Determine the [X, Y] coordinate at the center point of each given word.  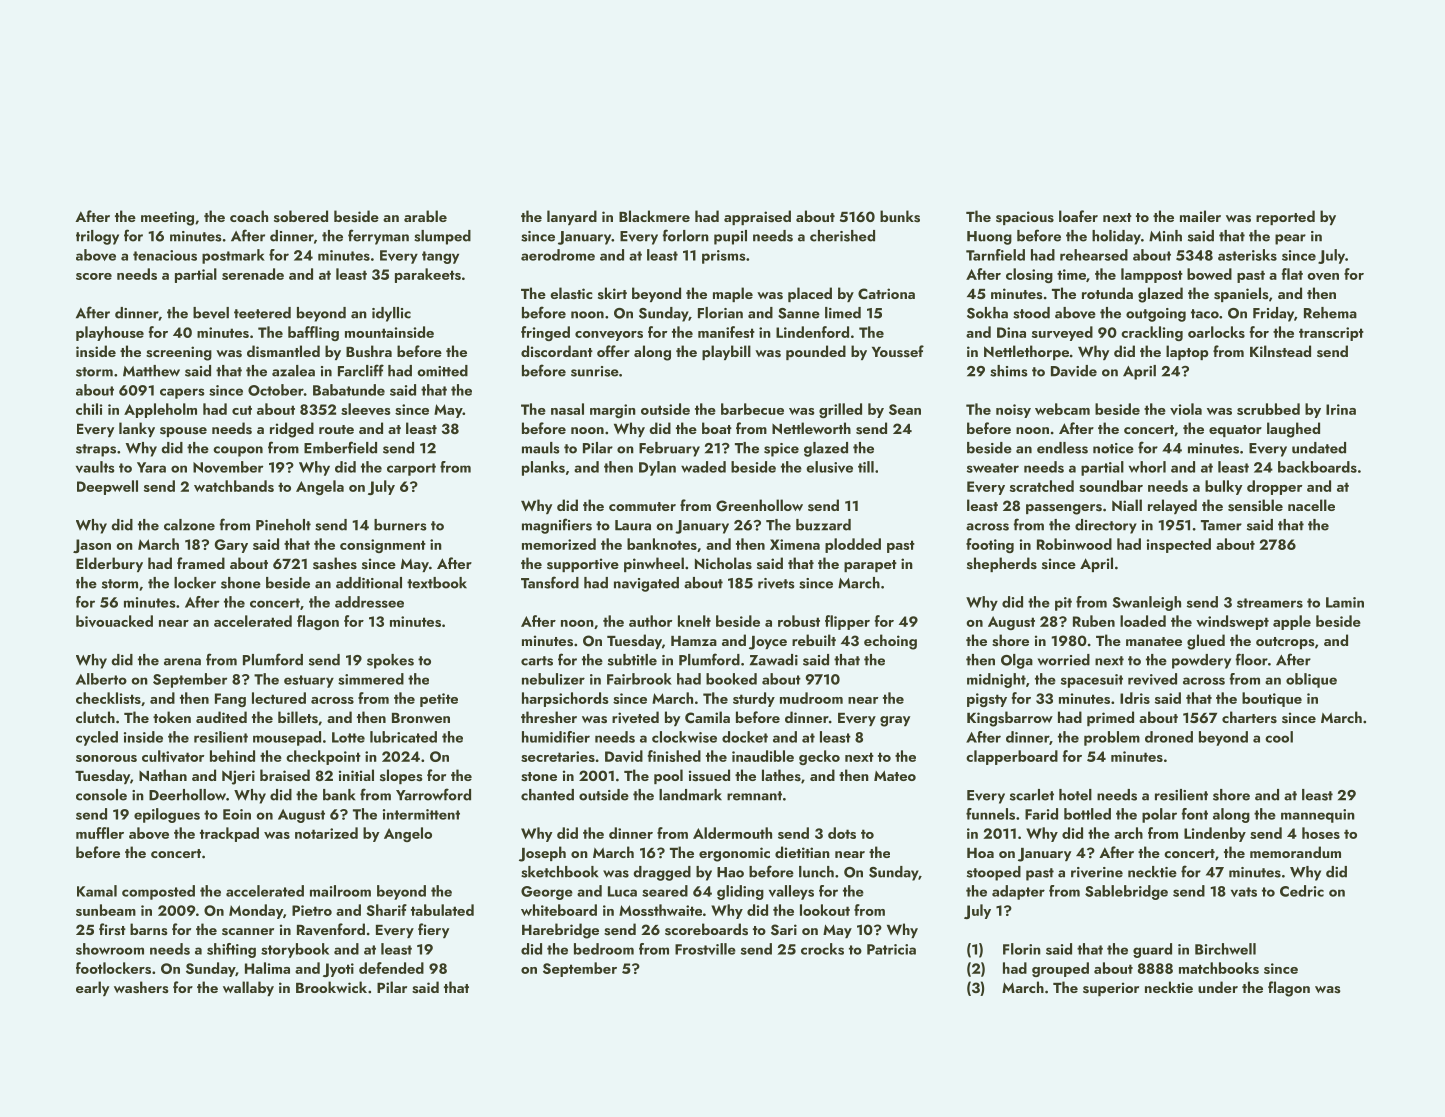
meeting [167, 218]
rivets [776, 583]
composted [158, 892]
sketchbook [559, 872]
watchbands [234, 486]
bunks [900, 216]
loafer [1078, 216]
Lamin [1345, 602]
